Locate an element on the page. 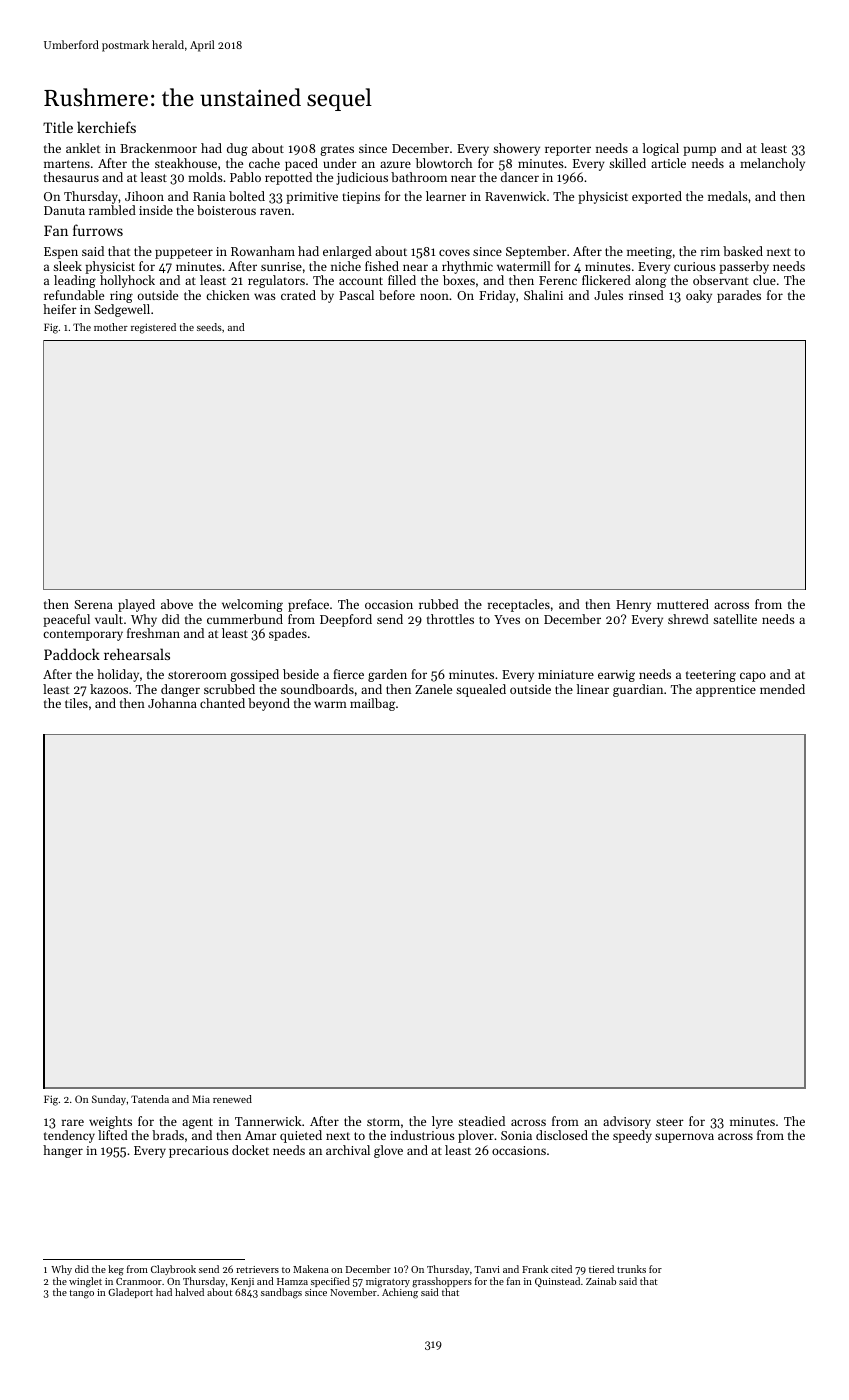  rinsed is located at coordinates (646, 295).
